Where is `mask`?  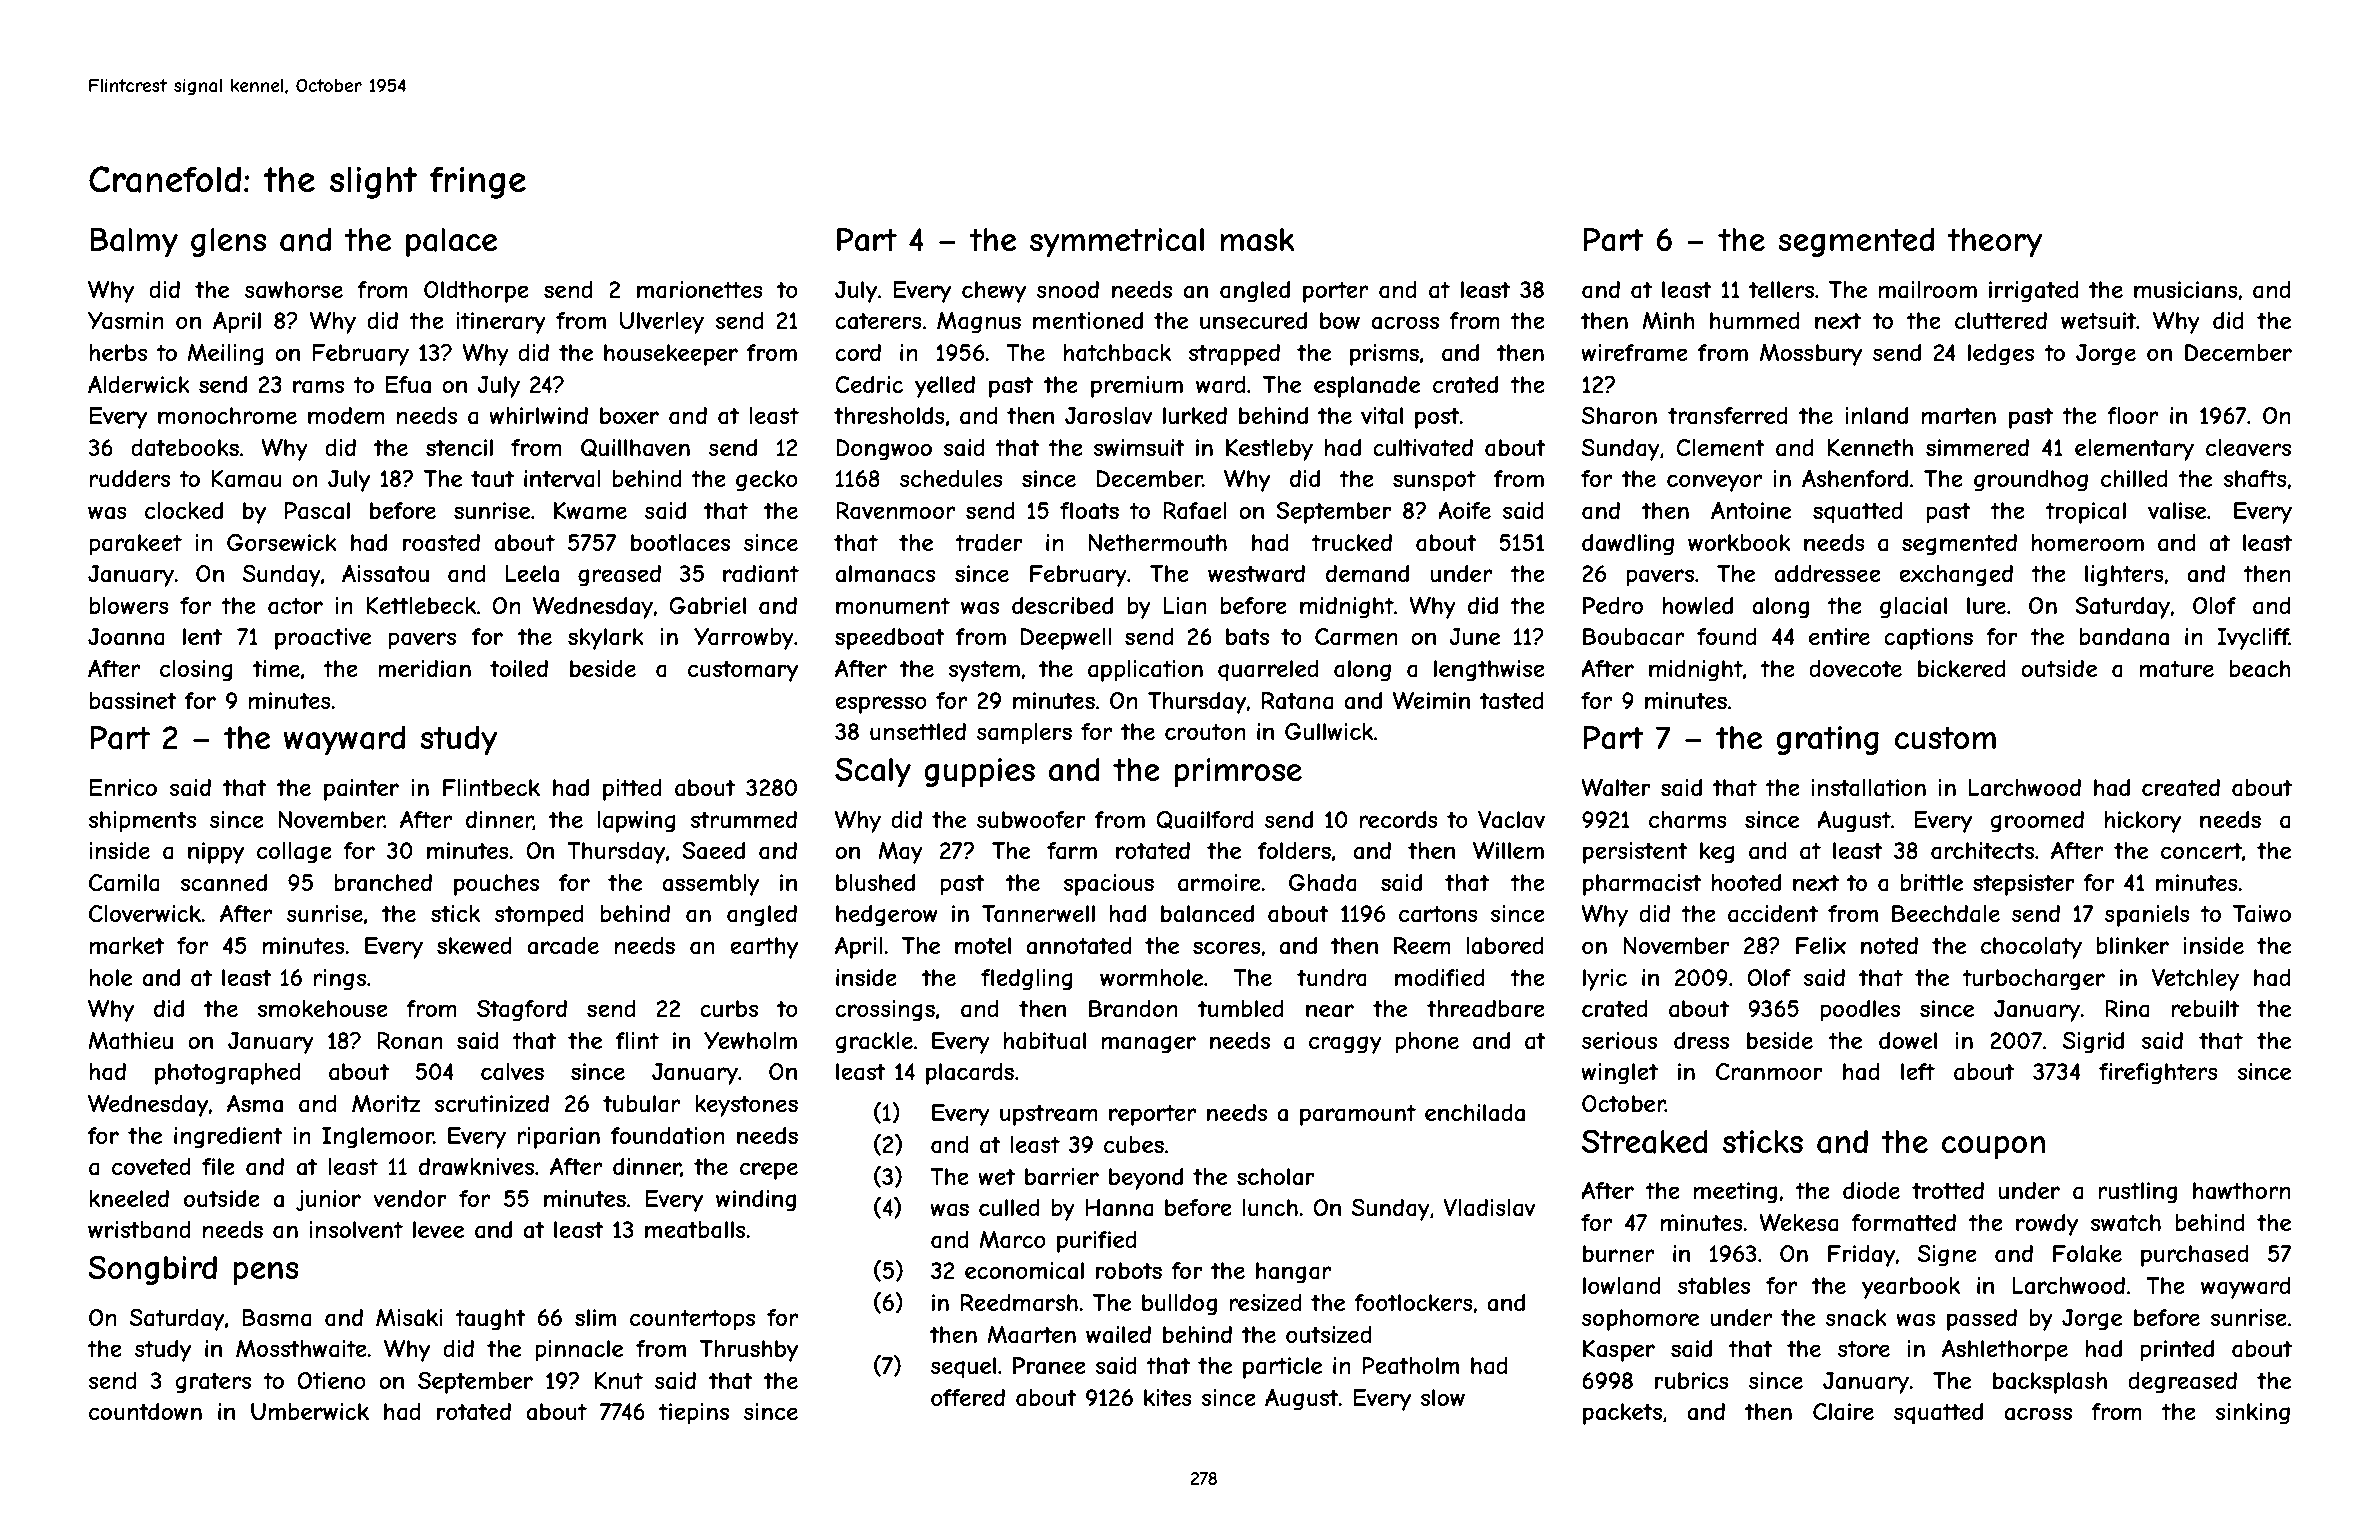 mask is located at coordinates (1257, 240).
